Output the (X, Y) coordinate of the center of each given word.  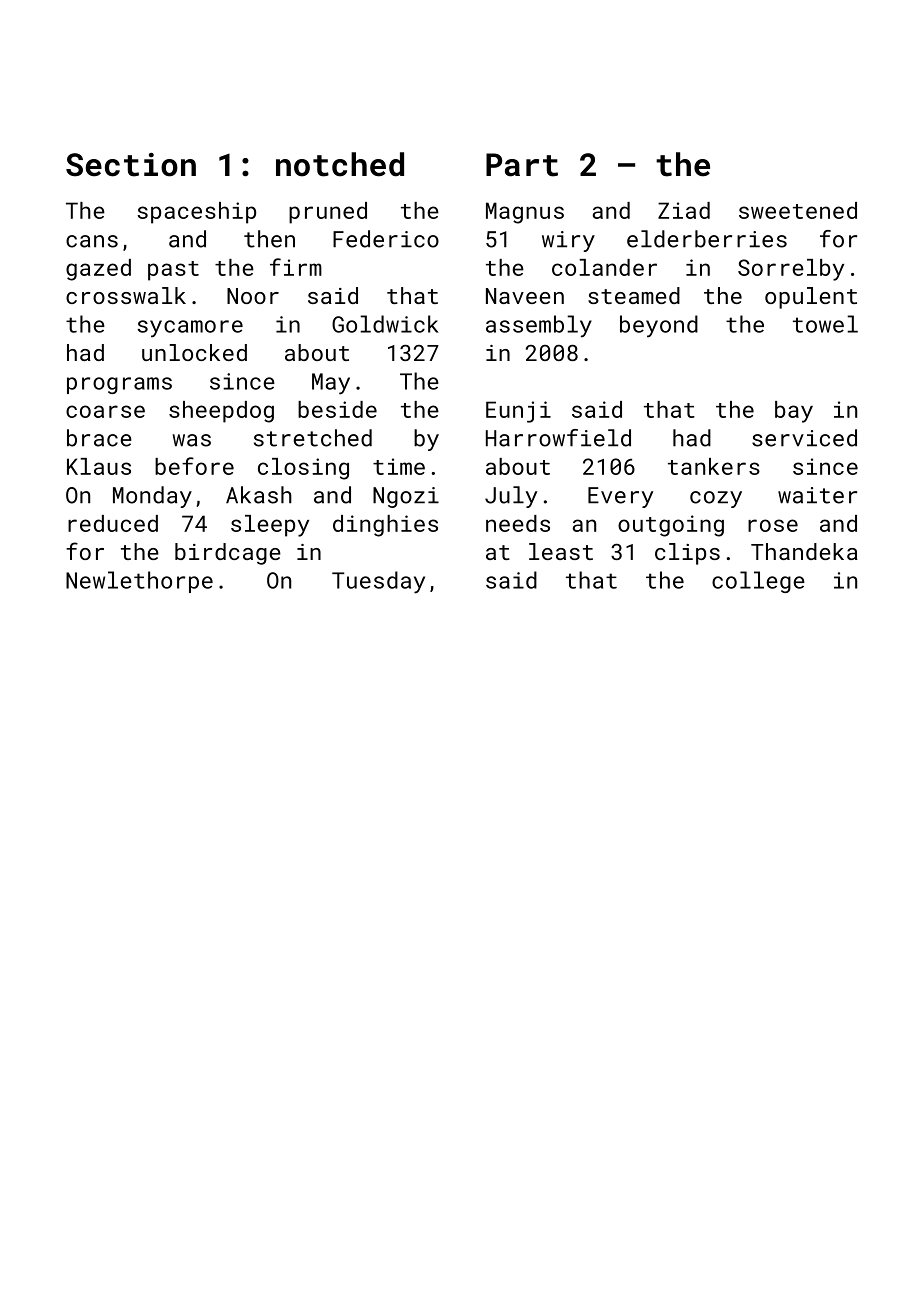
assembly (539, 326)
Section (131, 165)
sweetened (798, 210)
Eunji (518, 412)
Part (522, 165)
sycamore (190, 329)
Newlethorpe (139, 582)
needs (518, 523)
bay (794, 412)
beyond (659, 326)
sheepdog (221, 412)
